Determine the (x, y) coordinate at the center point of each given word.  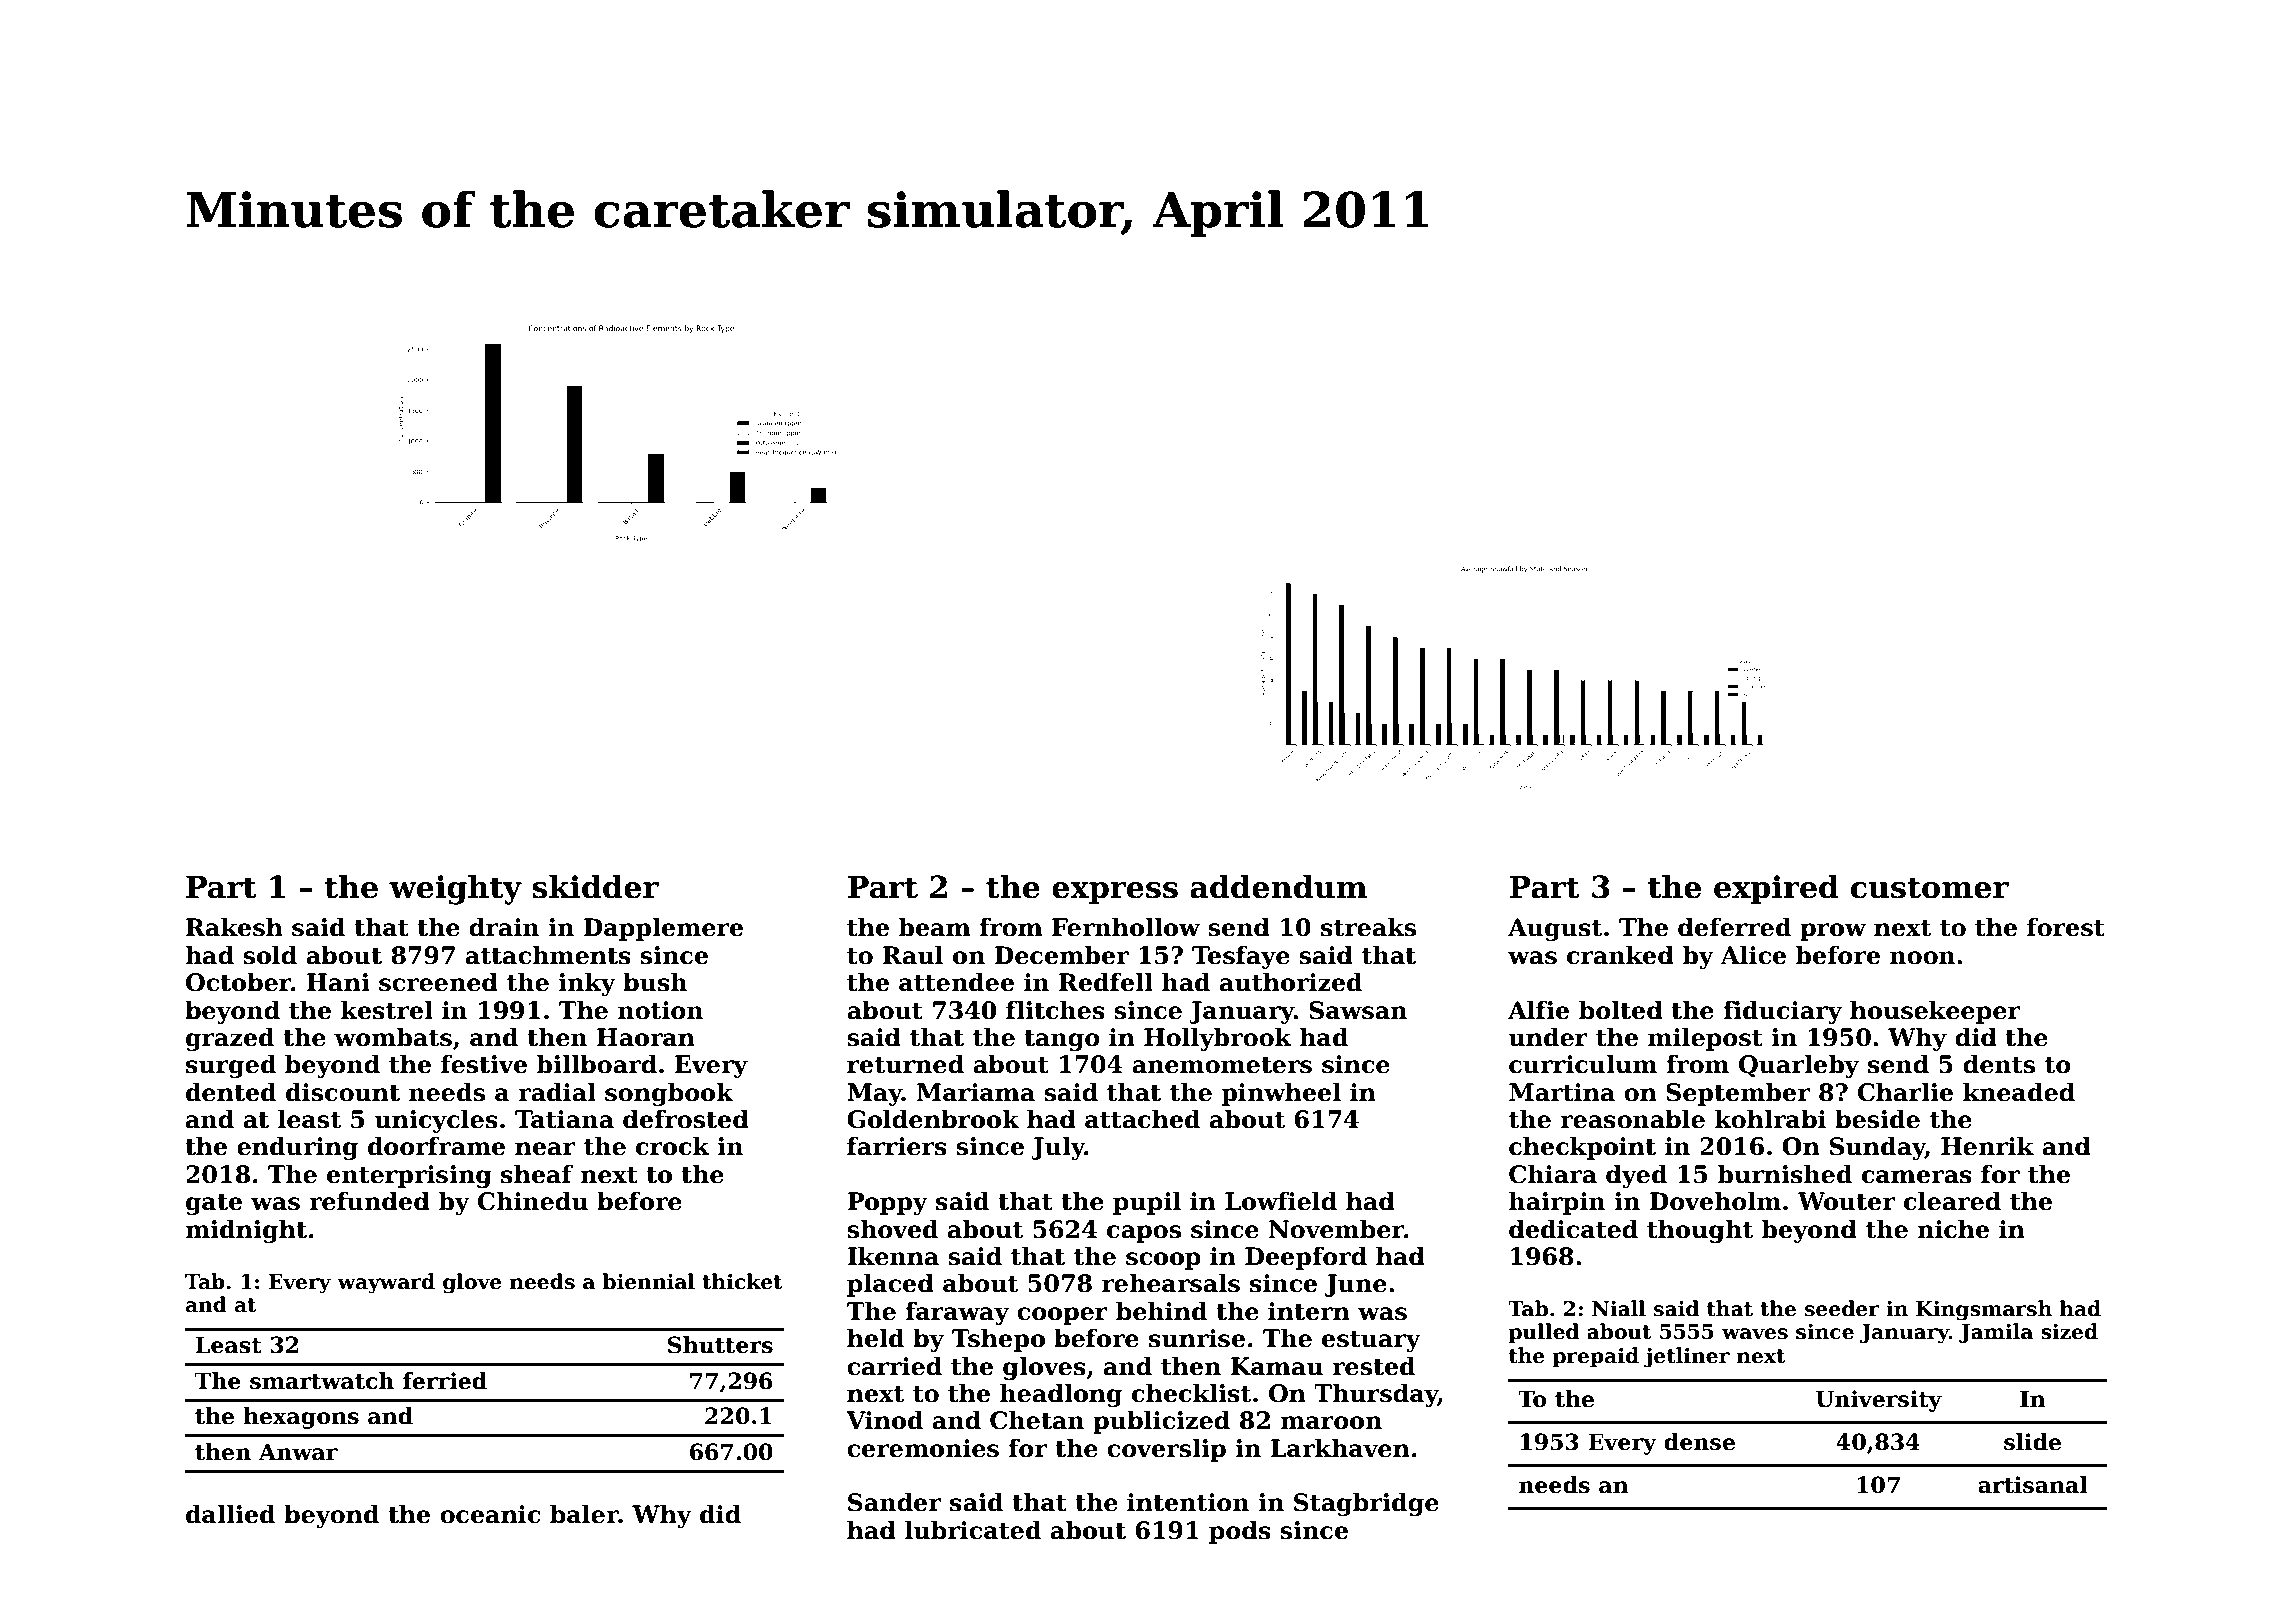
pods (1240, 1532)
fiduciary (1782, 1012)
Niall (1619, 1308)
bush (655, 982)
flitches (1055, 1010)
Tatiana (564, 1119)
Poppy (887, 1203)
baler (584, 1514)
